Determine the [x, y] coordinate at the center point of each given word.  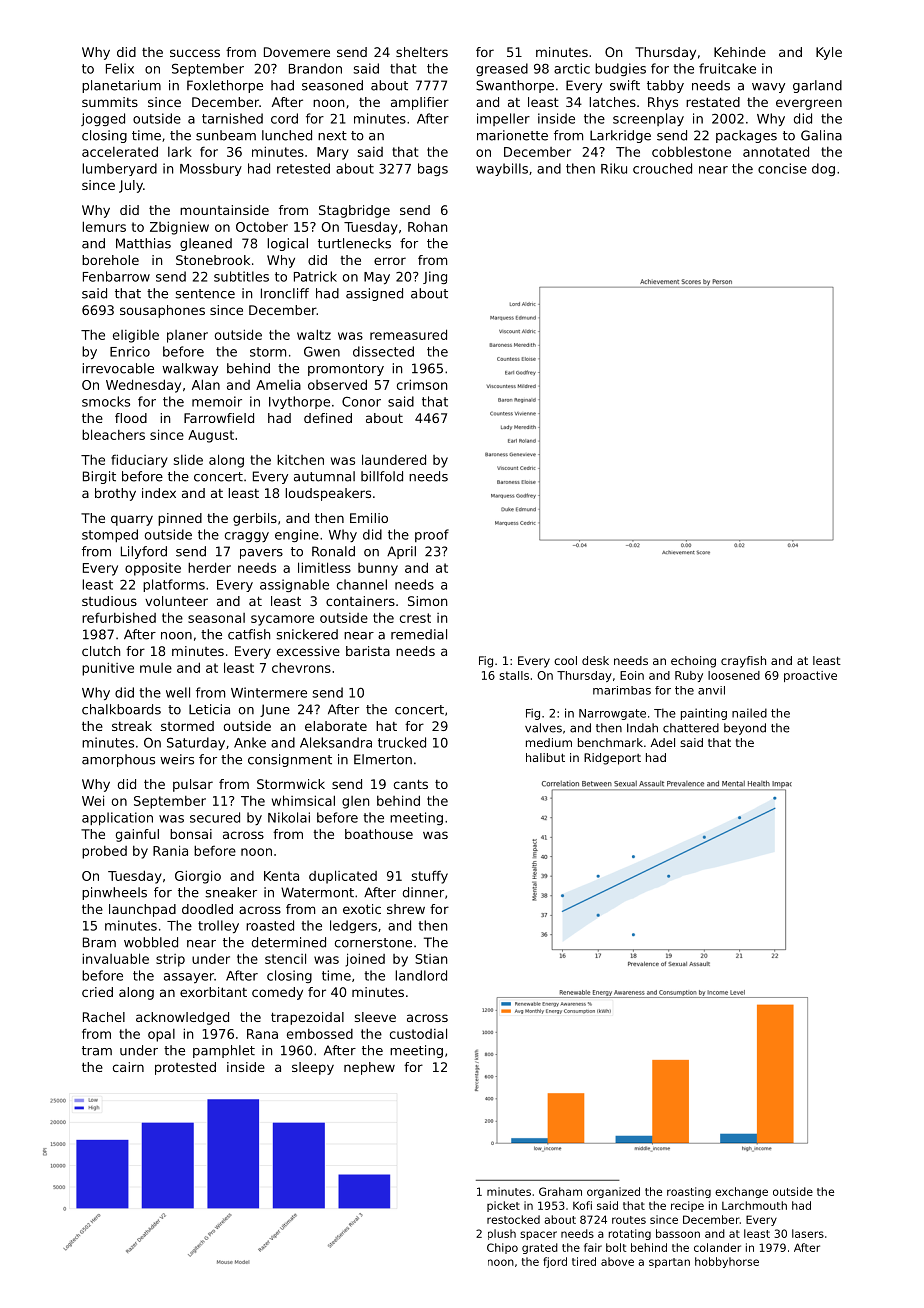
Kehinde [740, 52]
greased [502, 69]
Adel [663, 742]
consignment [290, 760]
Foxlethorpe [225, 86]
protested [185, 1068]
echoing [693, 662]
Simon [427, 601]
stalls [514, 675]
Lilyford [144, 552]
